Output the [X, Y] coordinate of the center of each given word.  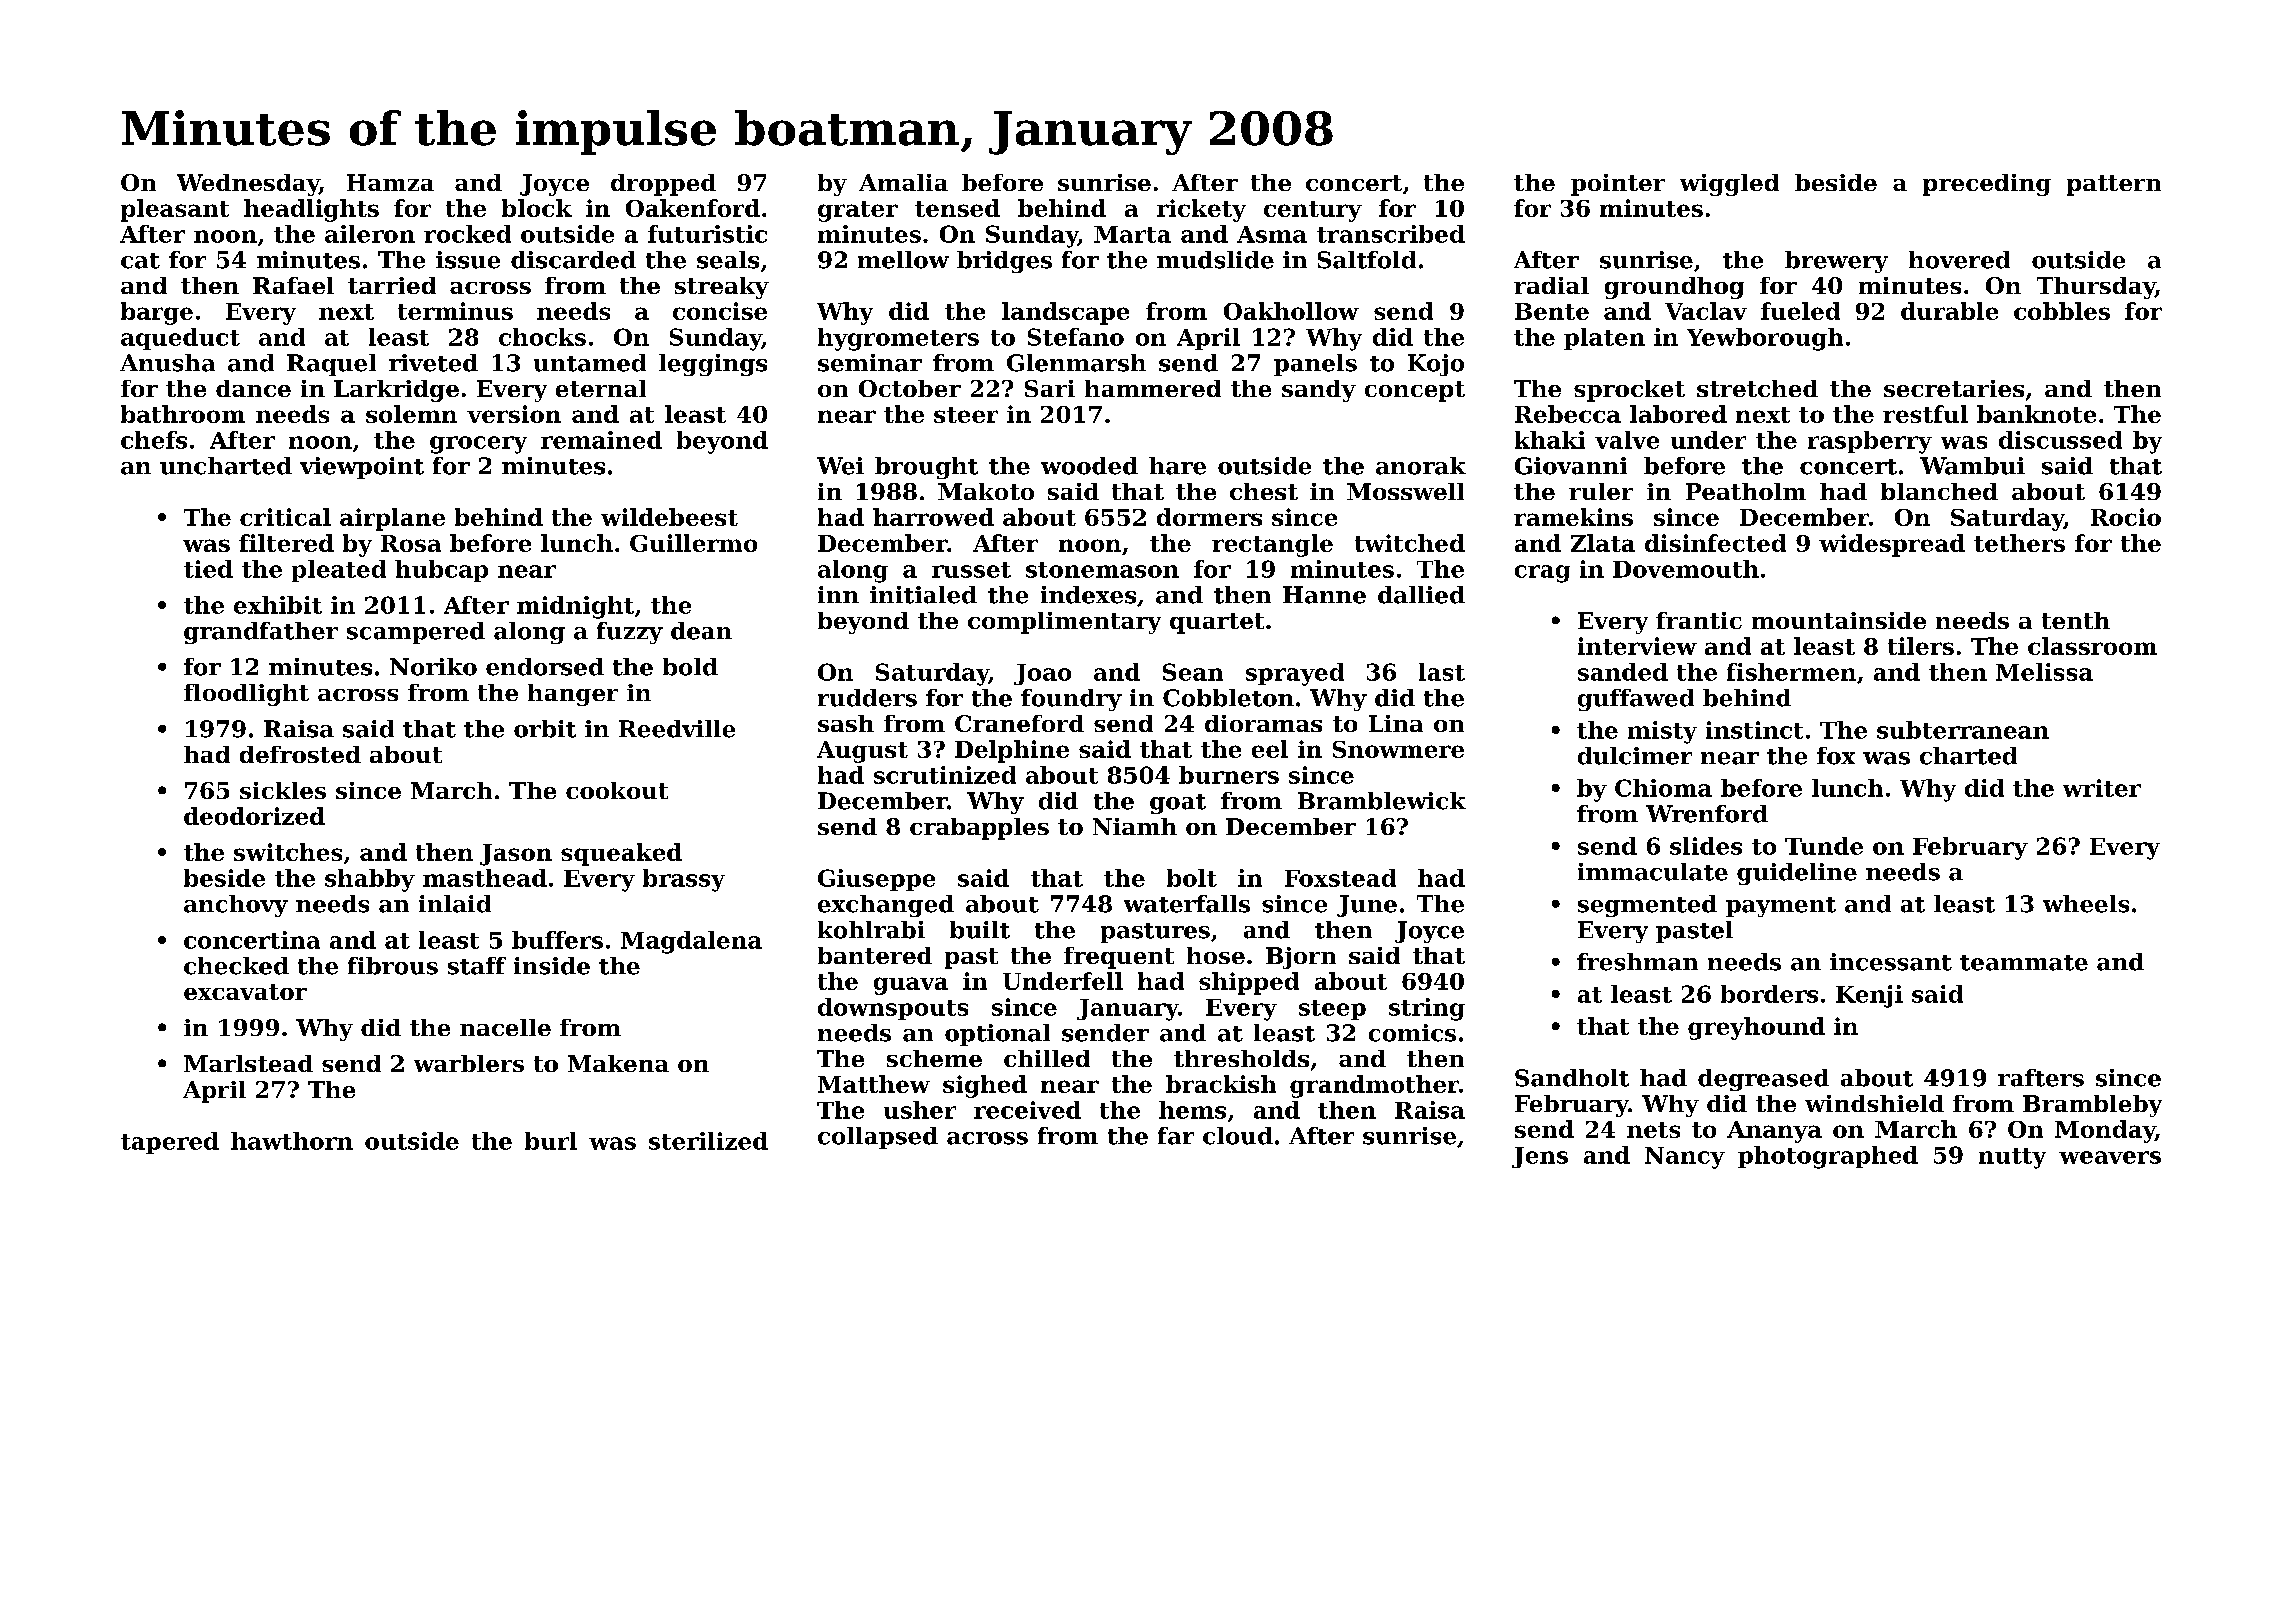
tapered [170, 1143]
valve [1627, 440]
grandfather [261, 633]
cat [140, 261]
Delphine [1012, 751]
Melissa [2044, 672]
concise [720, 311]
